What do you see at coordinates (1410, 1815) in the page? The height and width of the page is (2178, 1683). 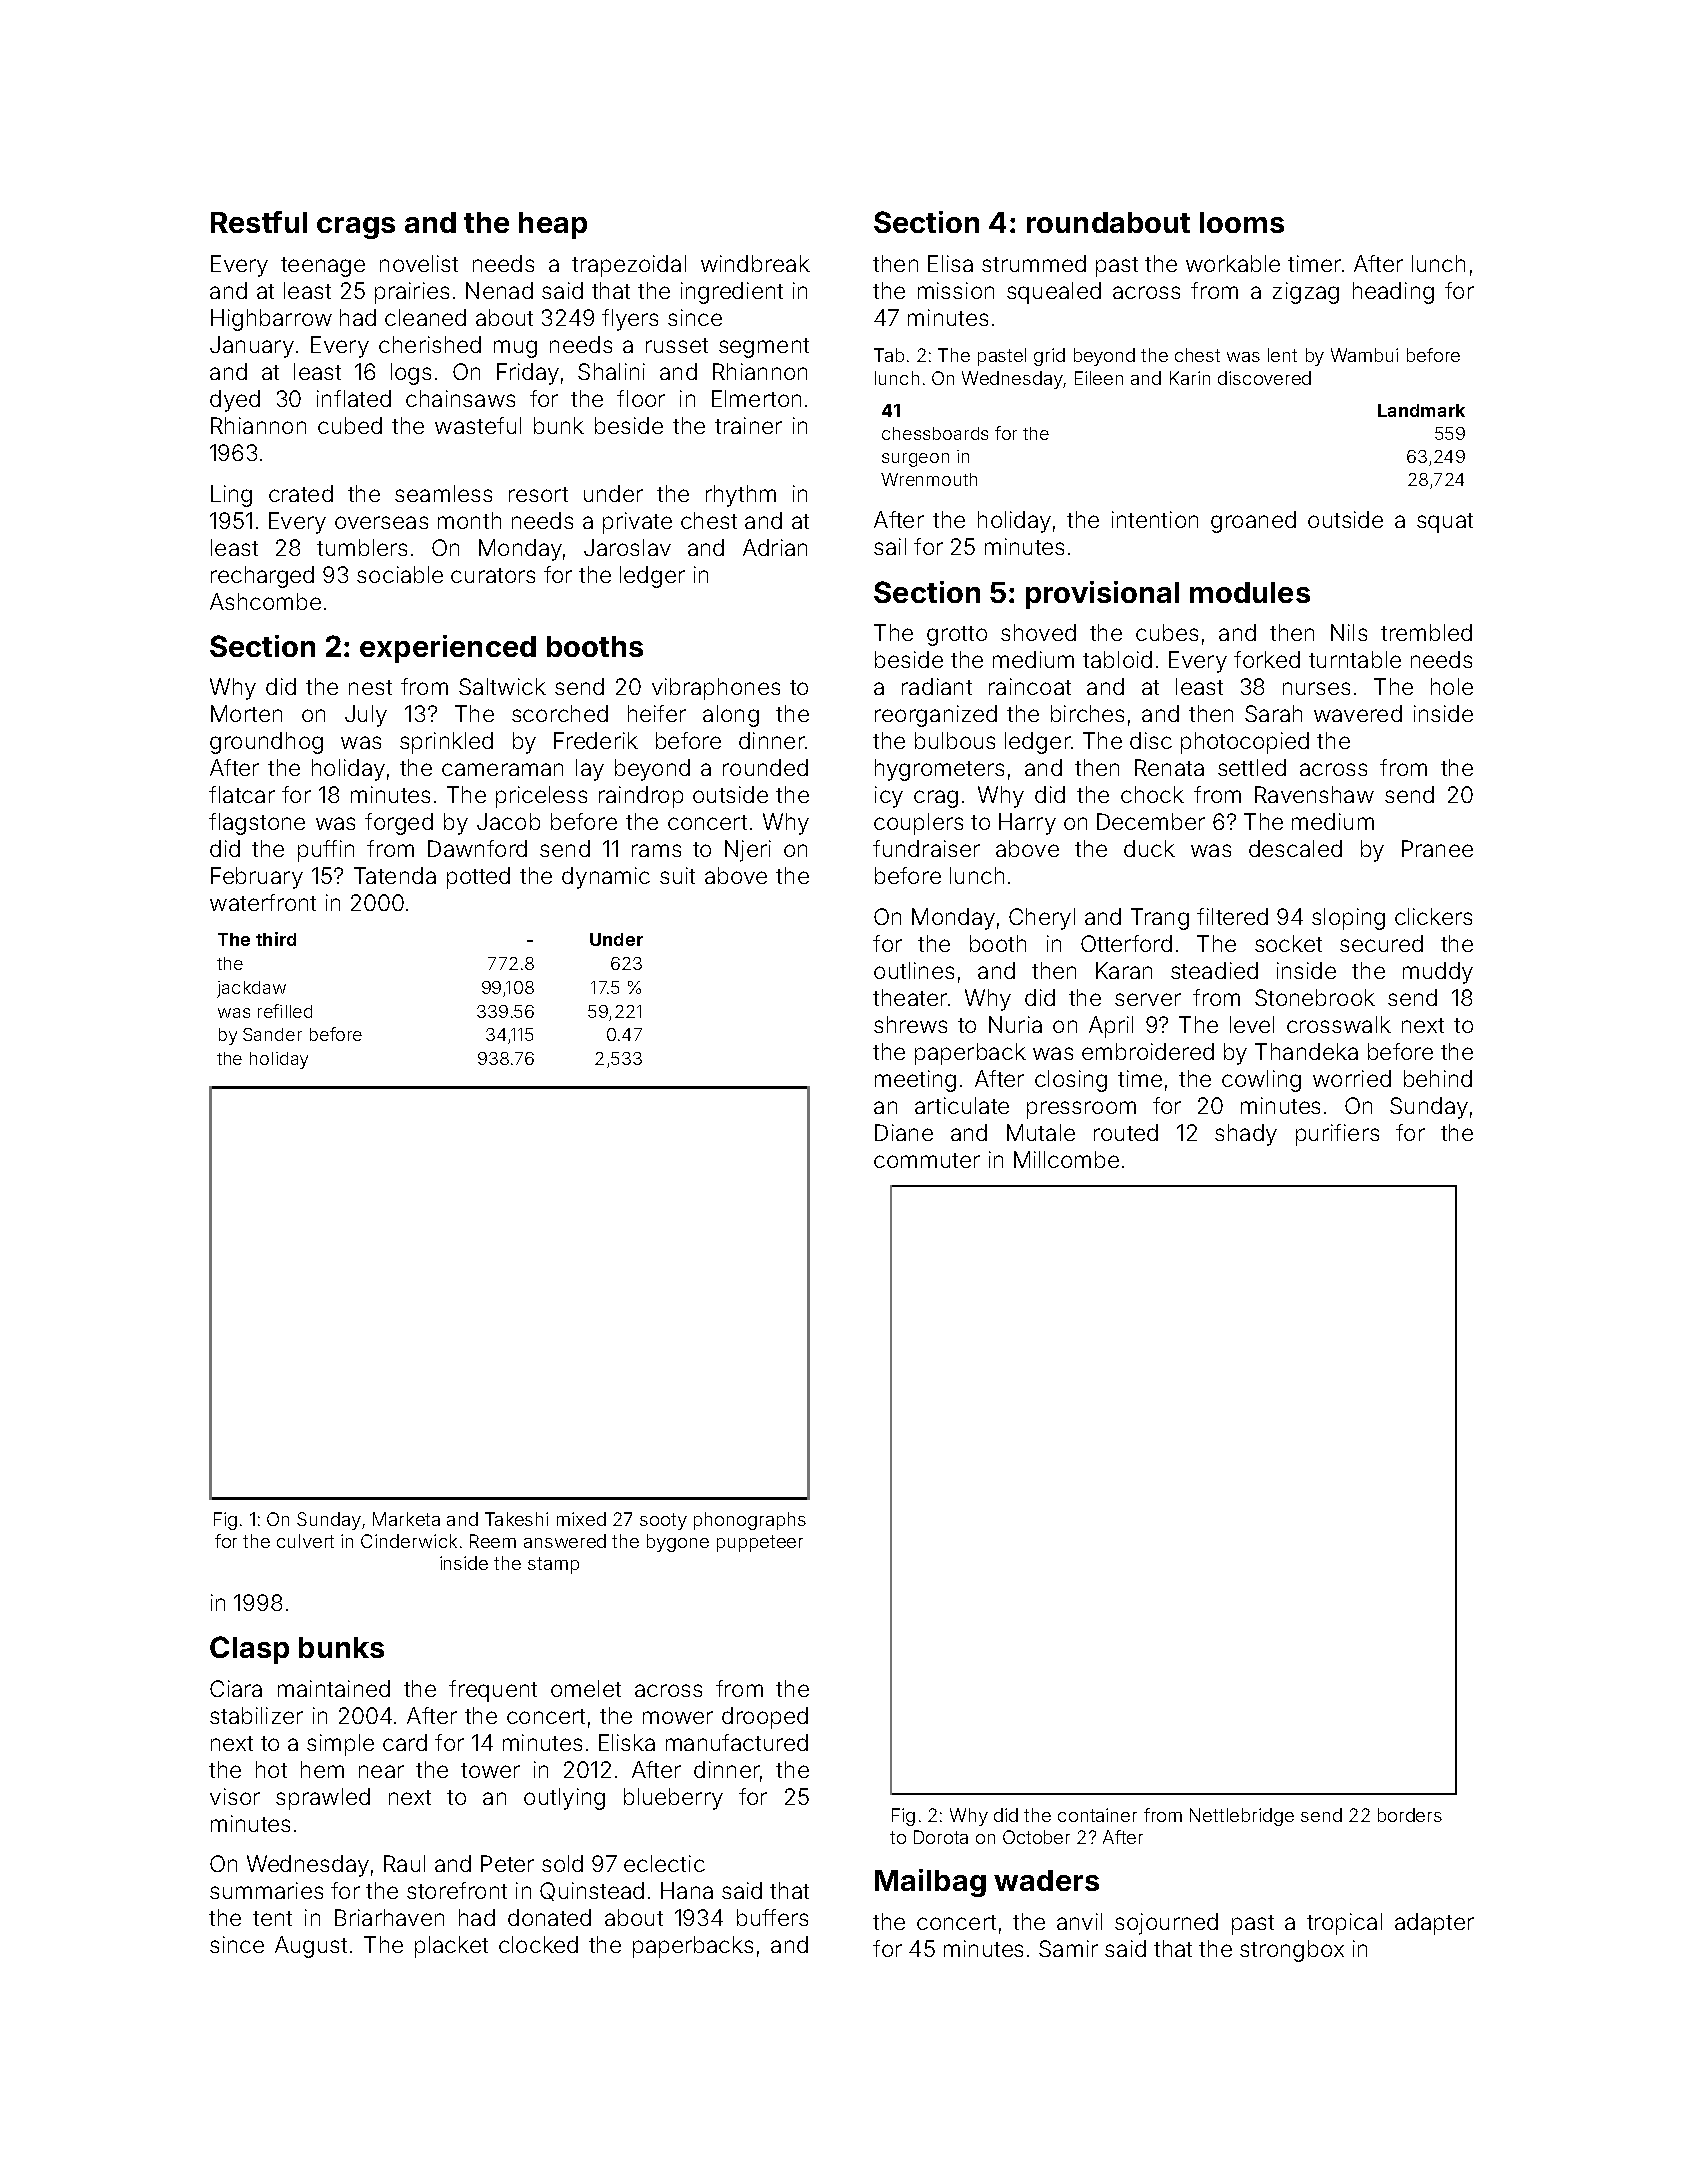 I see `borders` at bounding box center [1410, 1815].
